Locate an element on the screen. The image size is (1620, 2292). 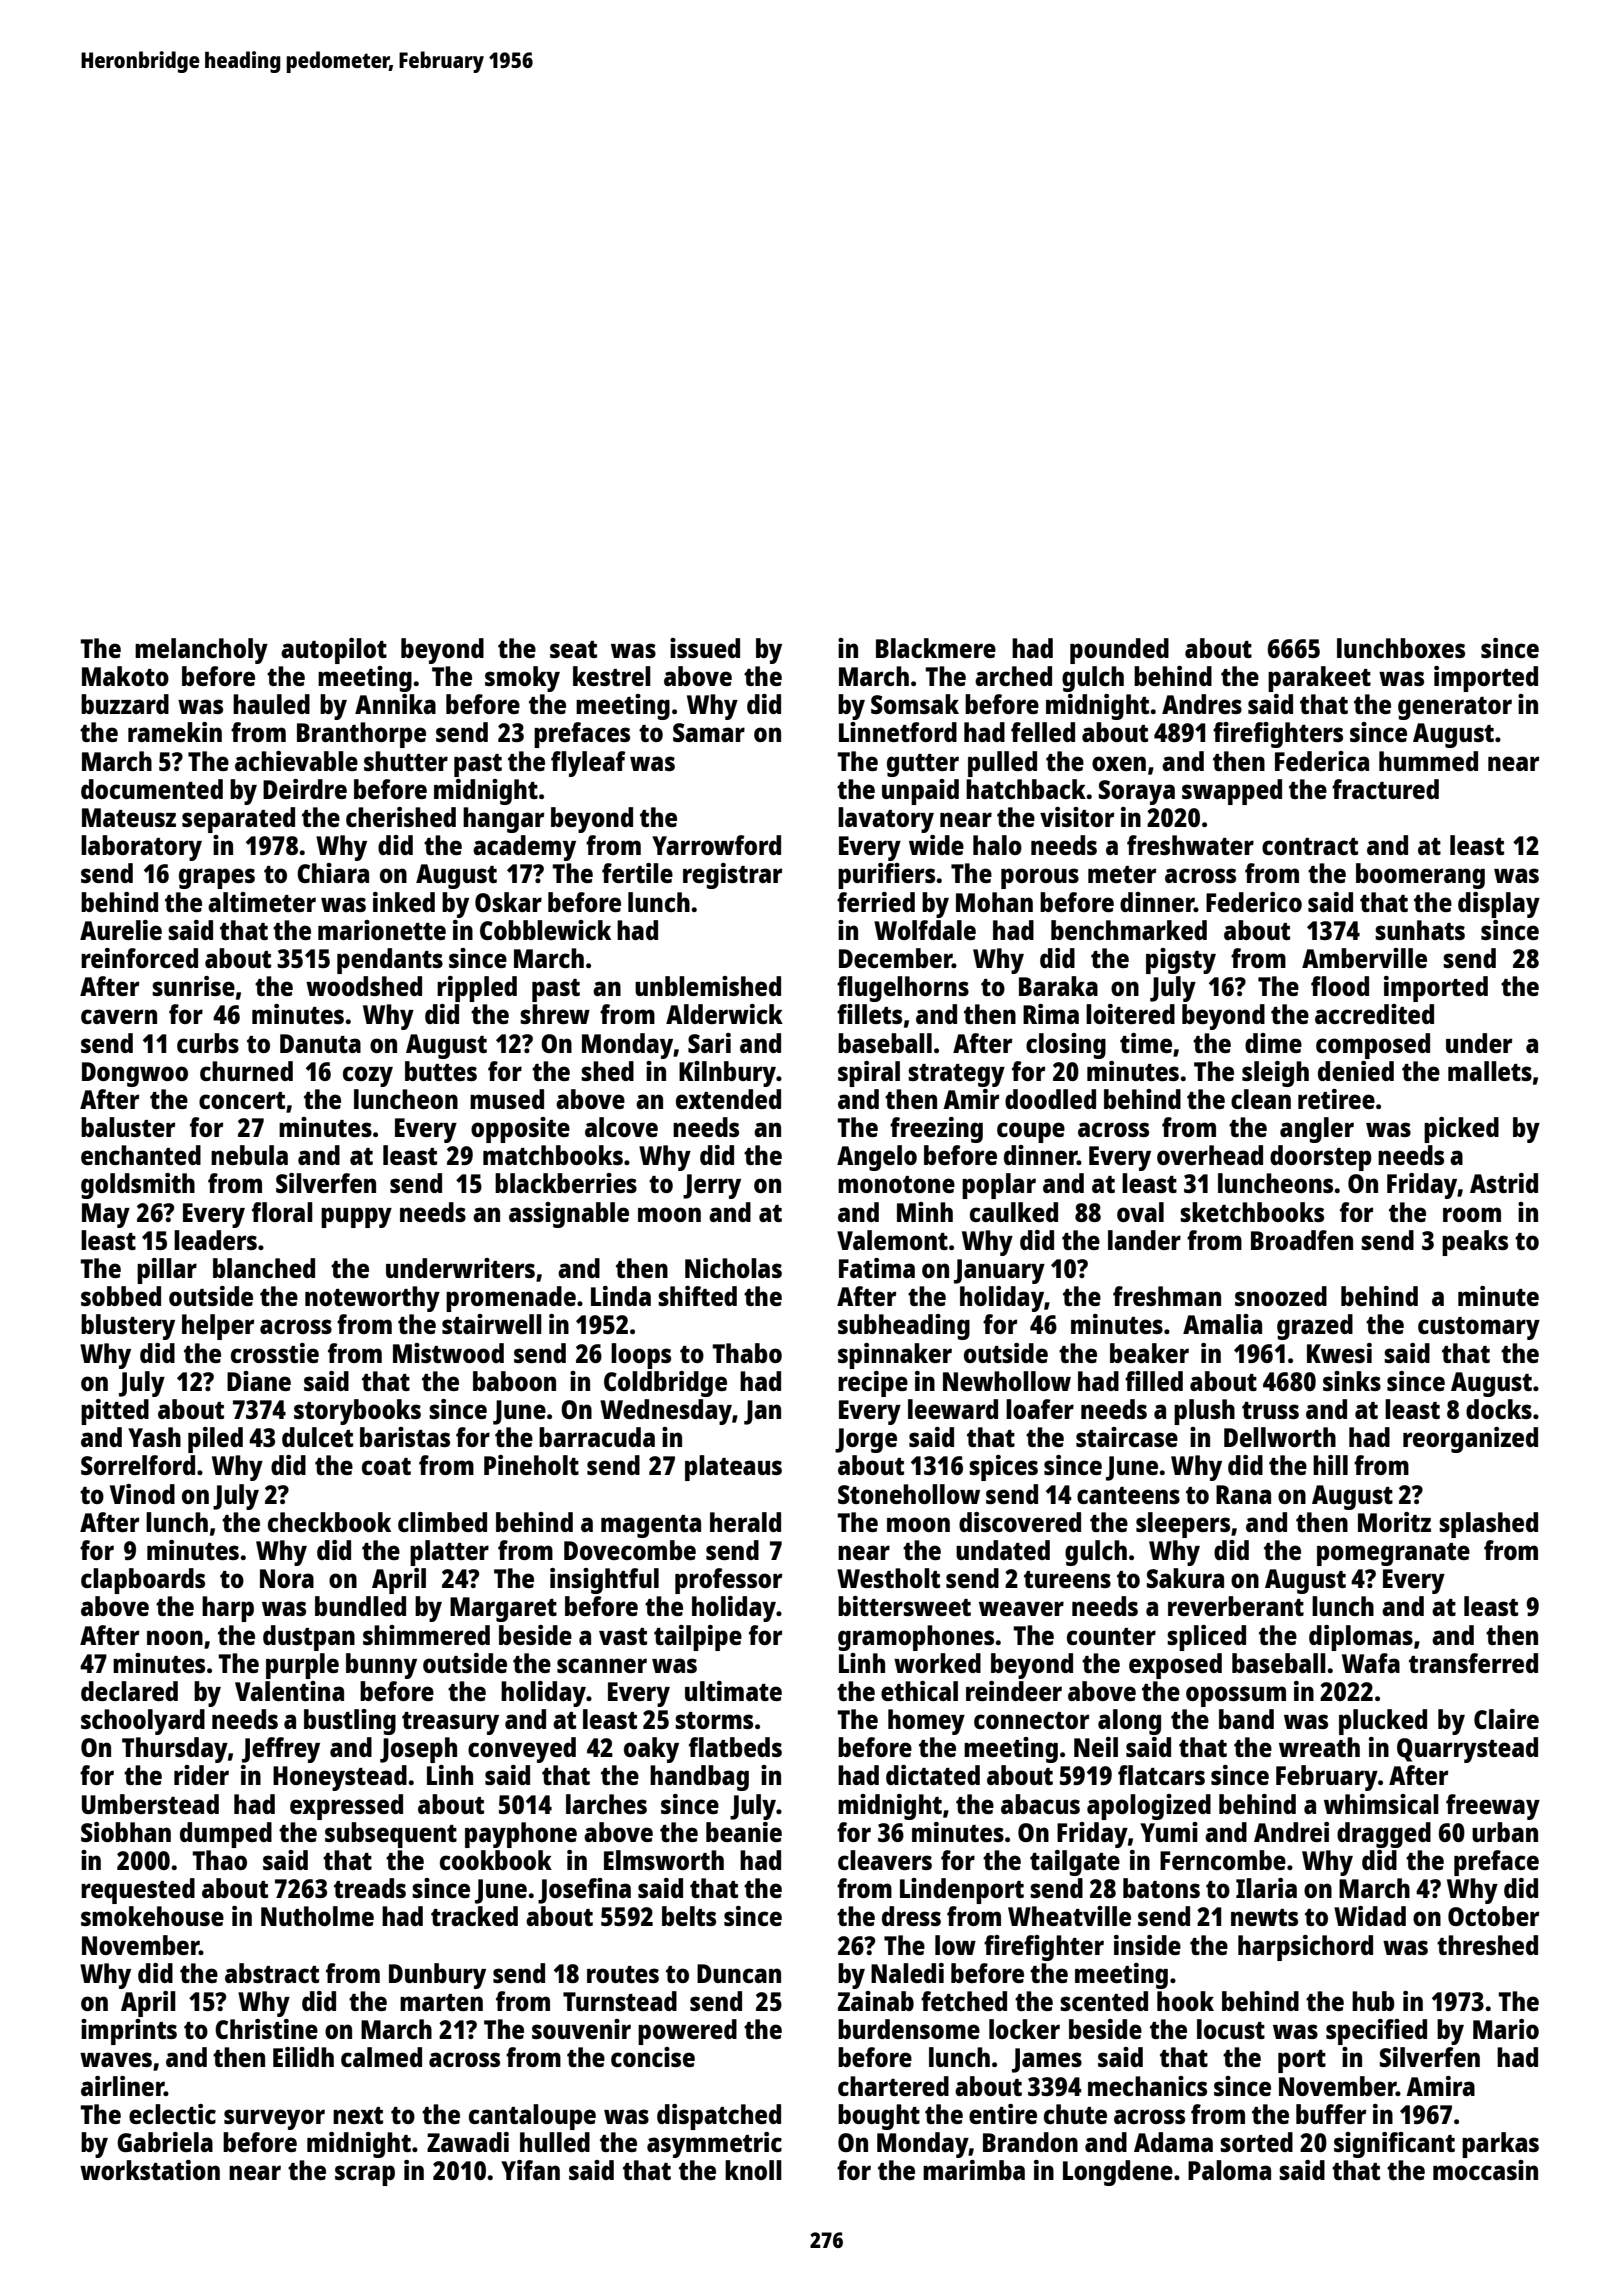
pounded is located at coordinates (1119, 651).
